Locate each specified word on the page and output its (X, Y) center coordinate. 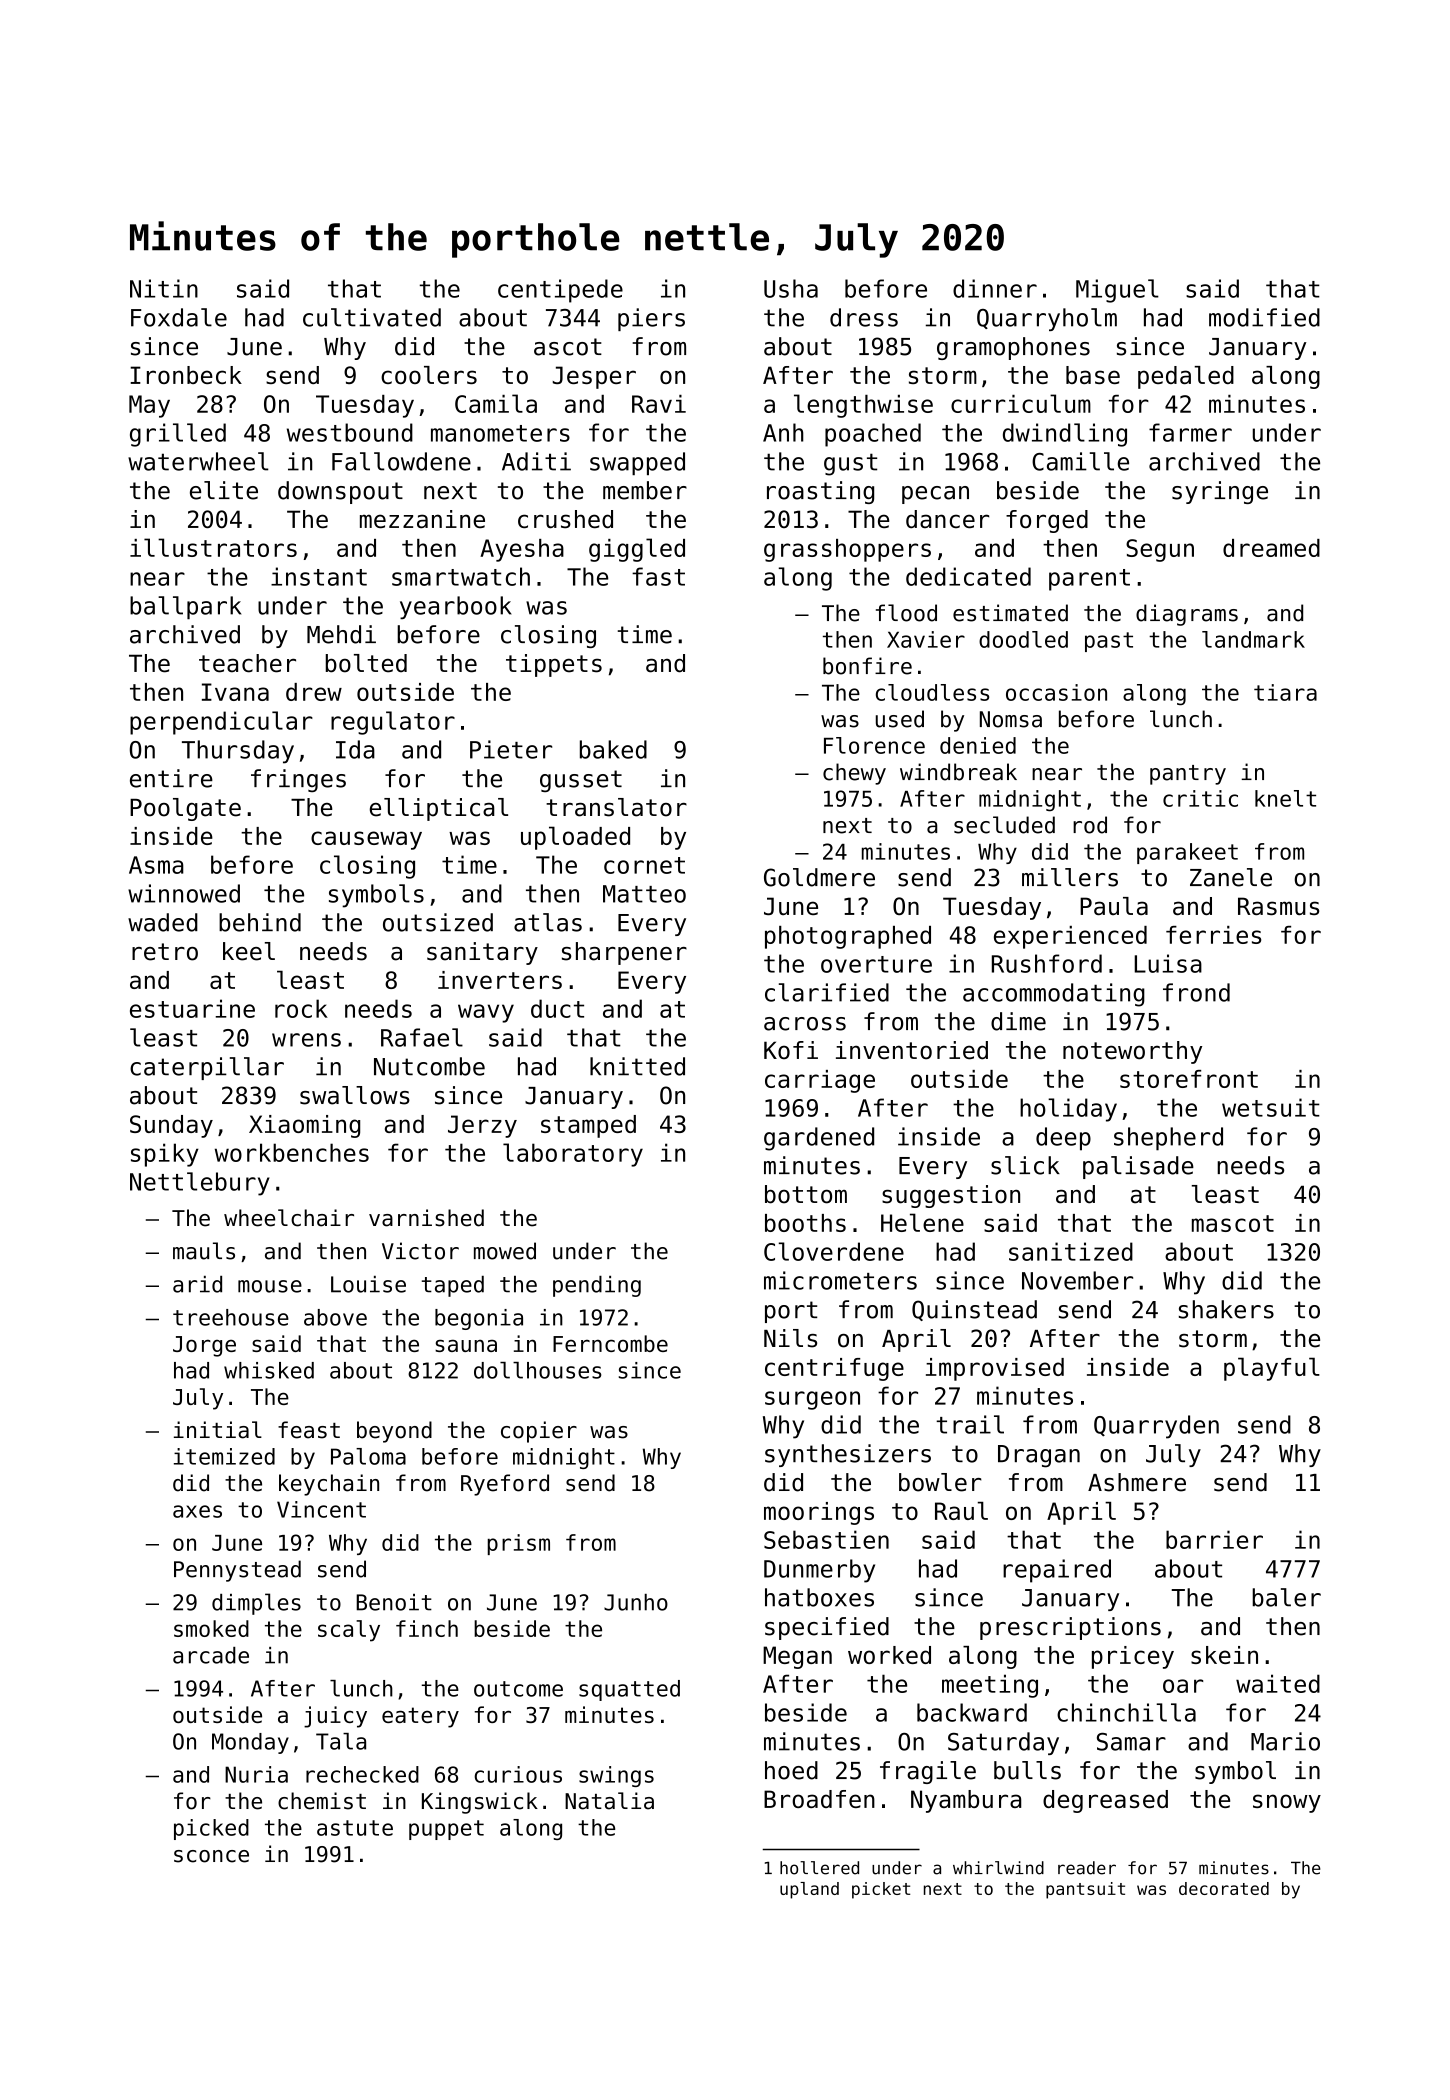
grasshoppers (847, 550)
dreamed (1271, 548)
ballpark (185, 608)
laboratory (573, 1155)
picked (211, 1829)
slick (1025, 1165)
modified (1264, 317)
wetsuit (1271, 1107)
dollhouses (537, 1370)
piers (651, 319)
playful (1272, 1369)
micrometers (840, 1280)
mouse (270, 1286)
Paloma (368, 1456)
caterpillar (207, 1068)
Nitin (164, 288)
